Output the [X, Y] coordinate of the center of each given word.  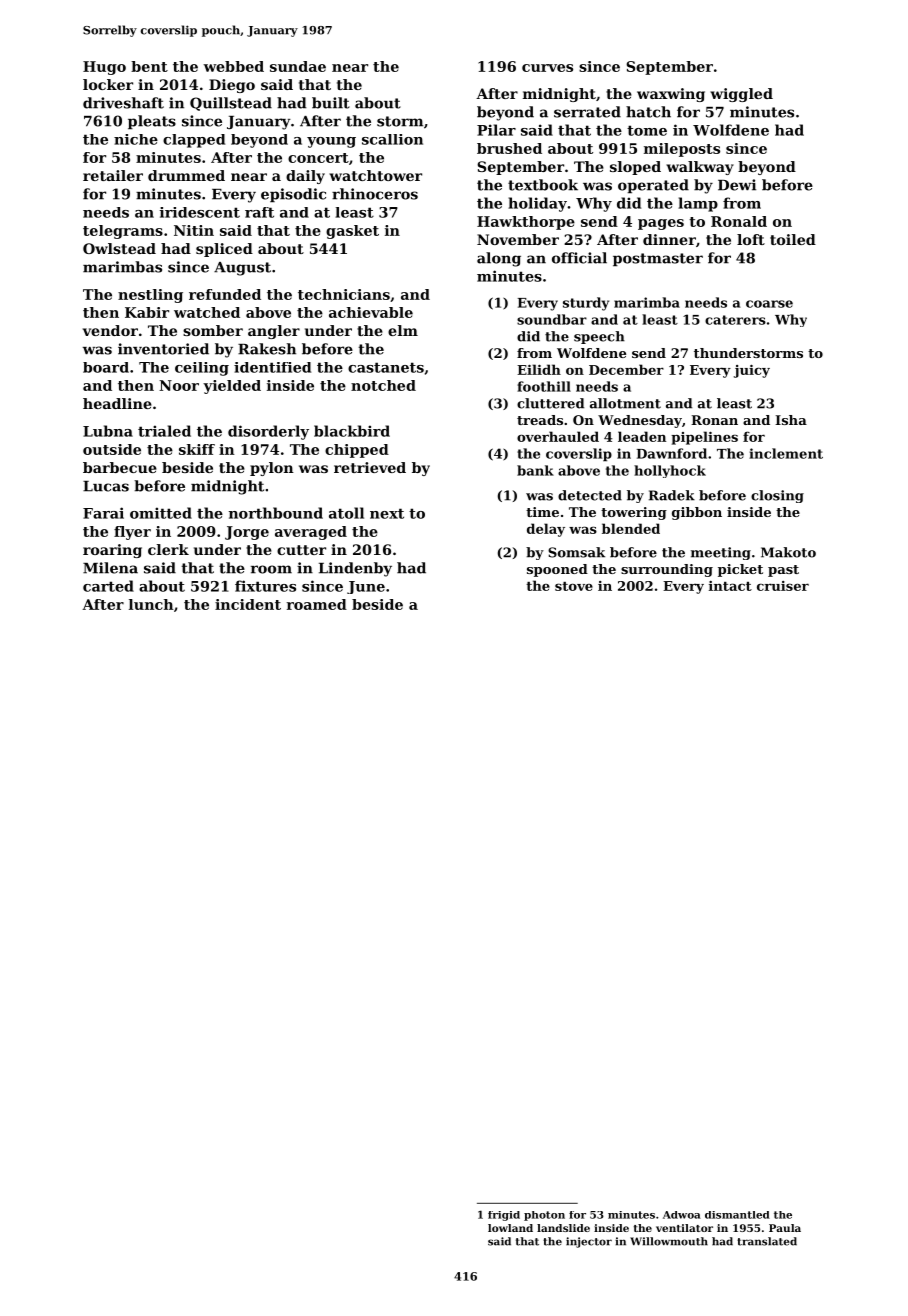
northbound [276, 513]
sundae [298, 66]
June [366, 587]
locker [108, 84]
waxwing [671, 95]
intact [730, 586]
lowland [510, 1228]
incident [248, 604]
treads [540, 420]
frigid [504, 1216]
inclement [786, 453]
